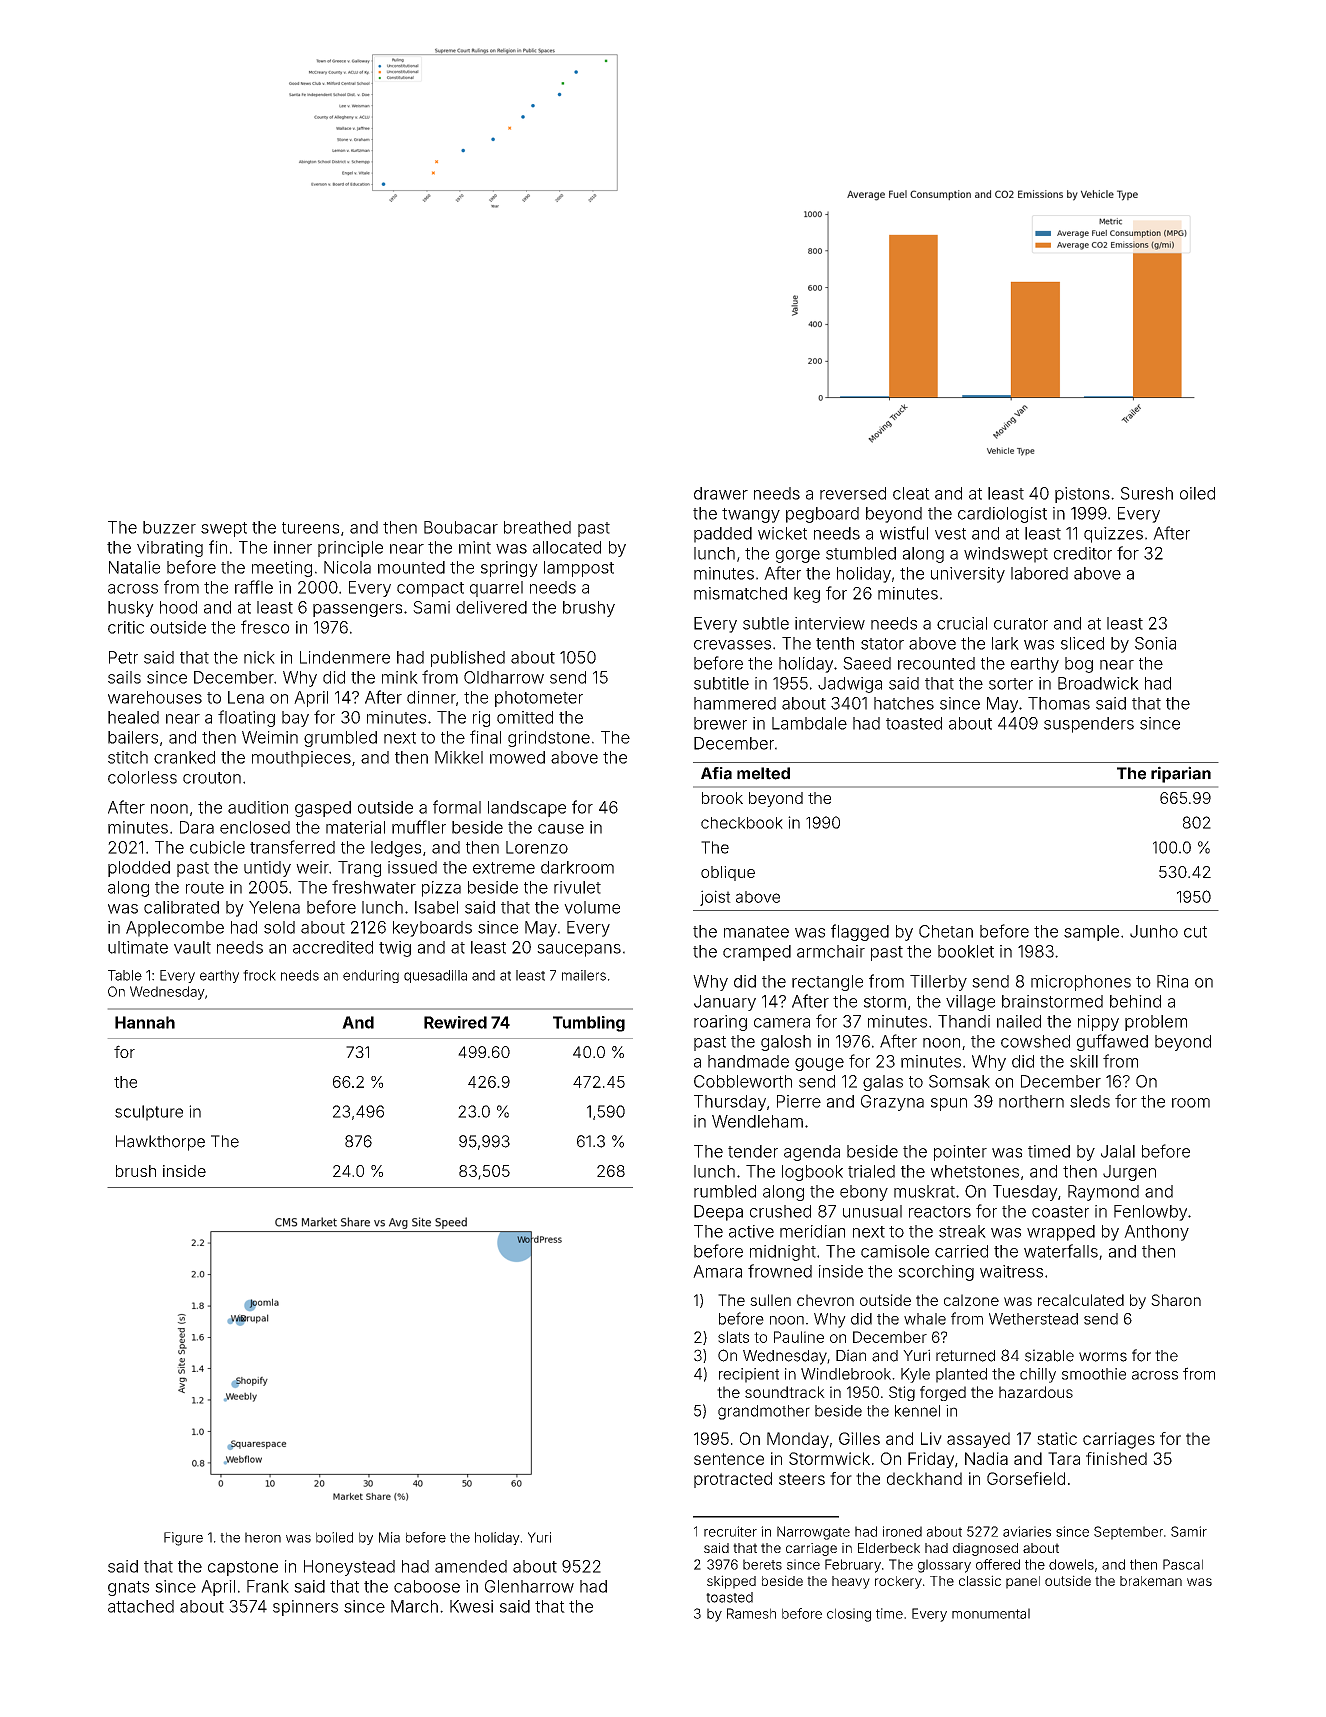 The width and height of the document is (1326, 1717). What do you see at coordinates (1183, 1564) in the document?
I see `Pascal` at bounding box center [1183, 1564].
